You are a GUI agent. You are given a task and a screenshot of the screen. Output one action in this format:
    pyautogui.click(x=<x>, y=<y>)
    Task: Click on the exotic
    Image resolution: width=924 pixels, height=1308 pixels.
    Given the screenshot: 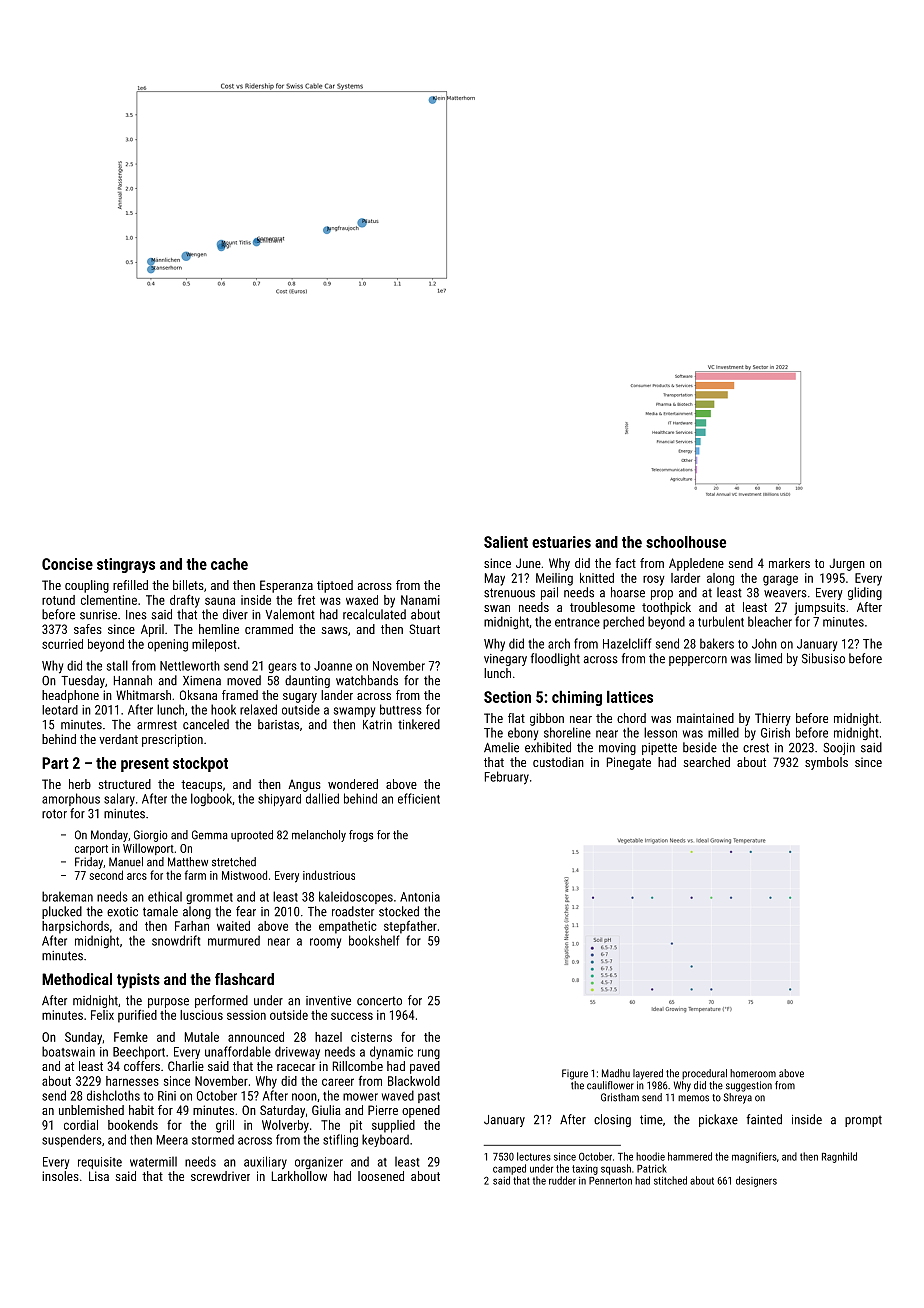 What is the action you would take?
    pyautogui.click(x=122, y=912)
